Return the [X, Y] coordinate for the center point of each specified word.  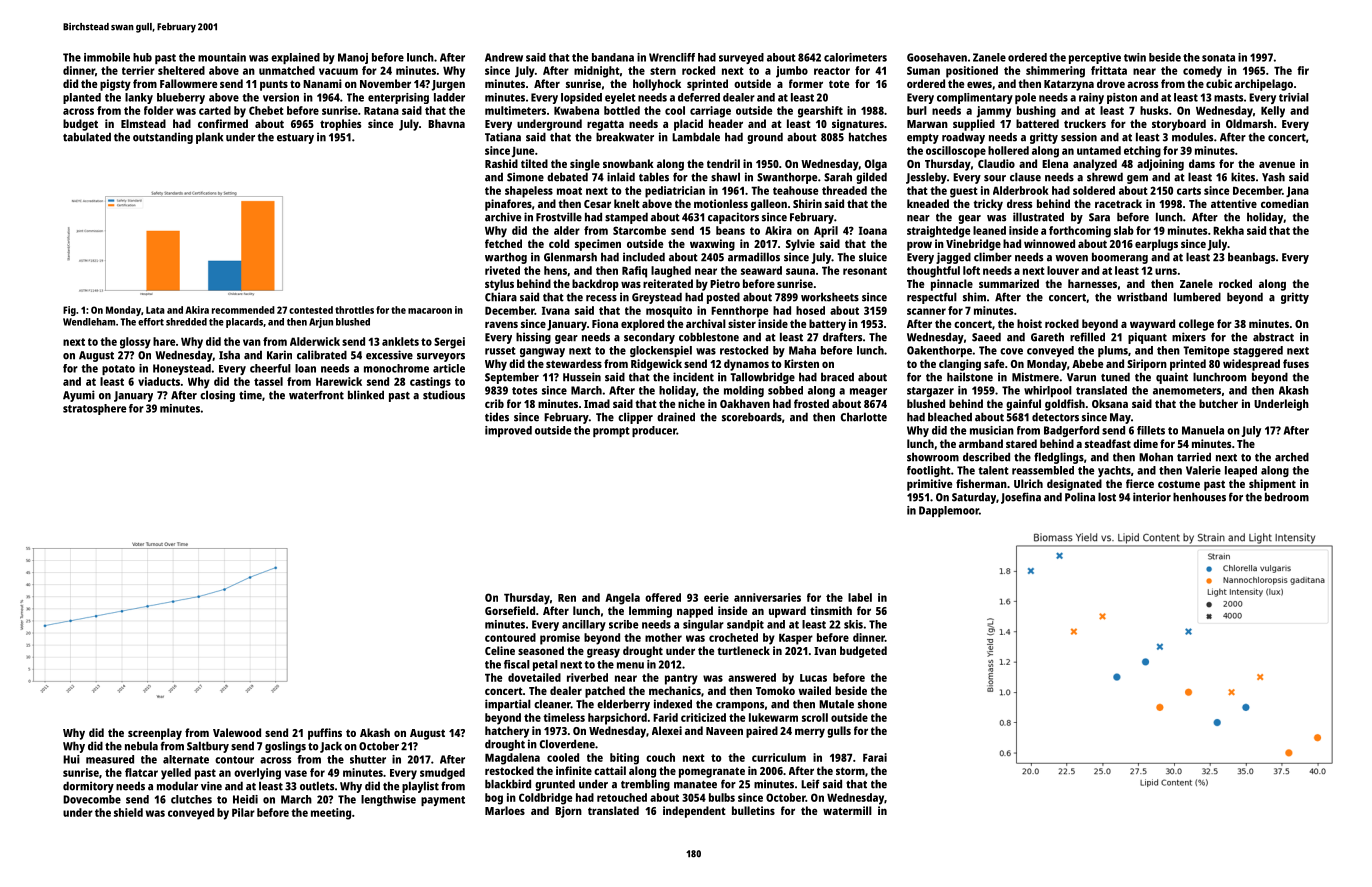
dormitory [88, 787]
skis [853, 624]
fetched [503, 243]
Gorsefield [510, 610]
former [806, 83]
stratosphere [94, 409]
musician [992, 430]
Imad [597, 403]
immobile [107, 57]
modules [1192, 137]
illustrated [1038, 217]
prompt [611, 432]
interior [1152, 497]
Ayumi [79, 396]
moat [569, 191]
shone [872, 704]
